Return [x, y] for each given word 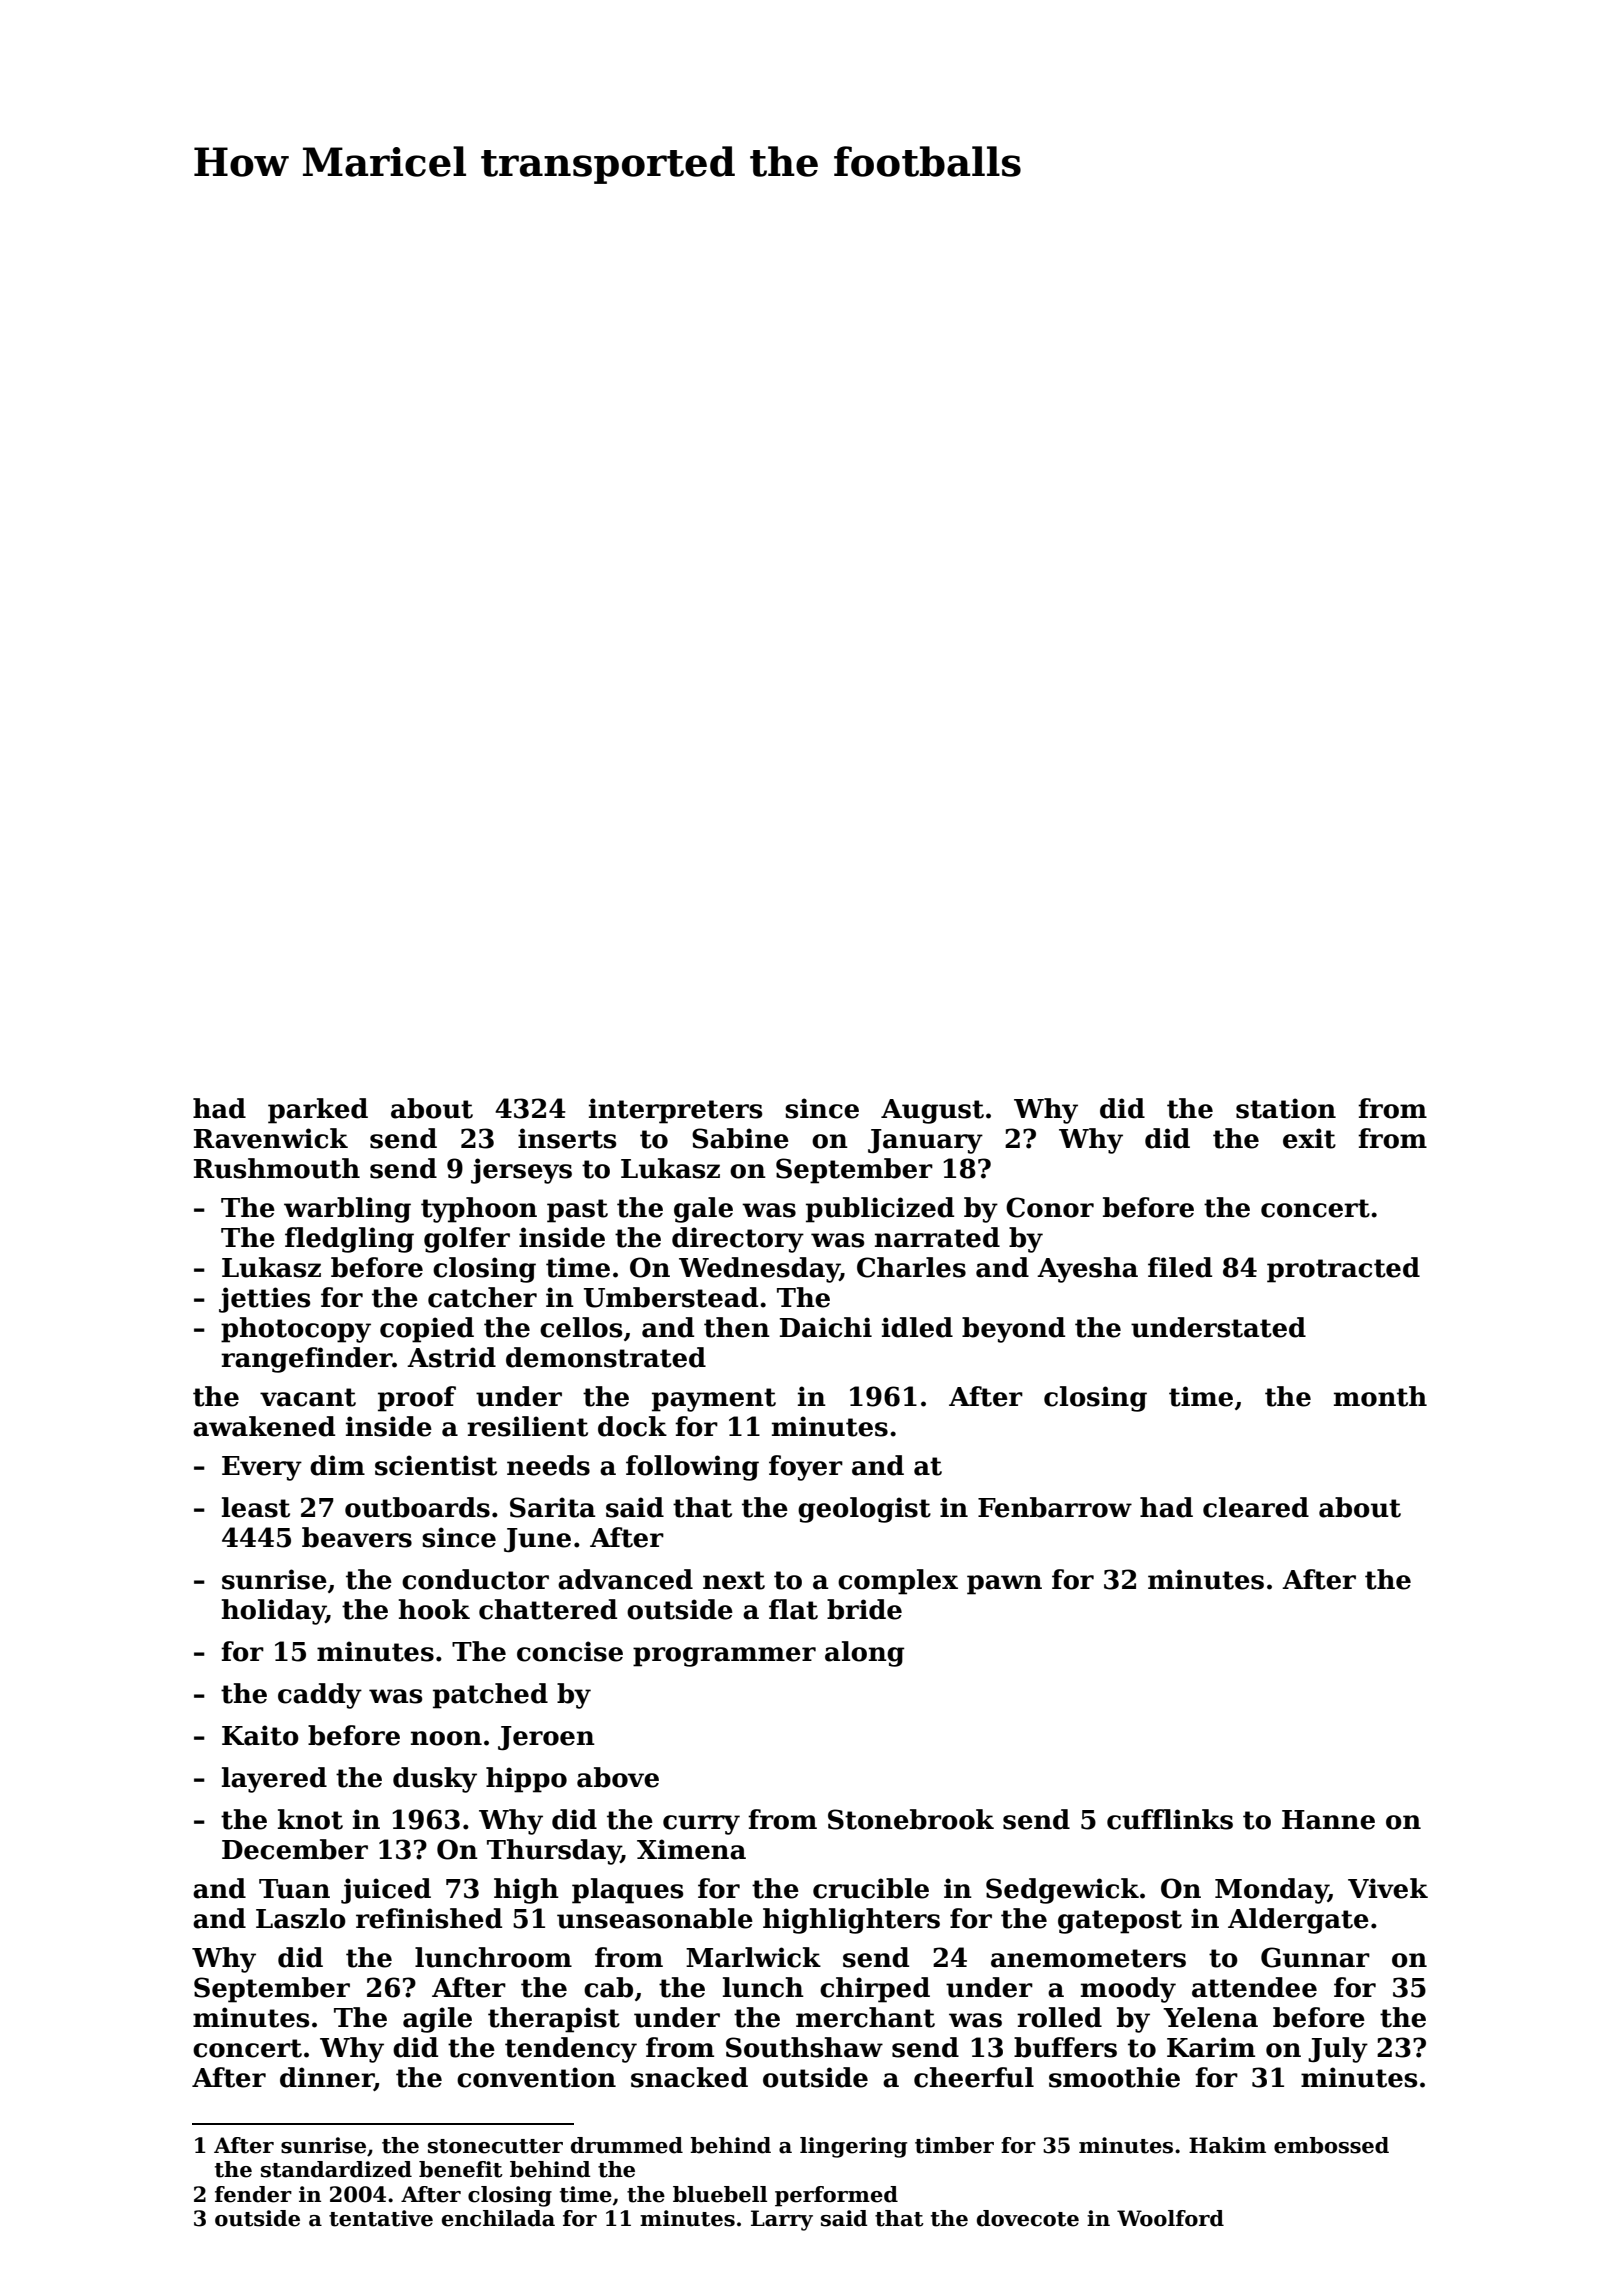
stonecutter [495, 2146]
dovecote [1028, 2218]
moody [1128, 1990]
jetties [264, 1300]
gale [703, 1210]
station [1286, 1108]
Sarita [553, 1507]
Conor [1050, 1207]
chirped [875, 1990]
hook [434, 1609]
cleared [1256, 1507]
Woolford [1170, 2218]
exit [1309, 1138]
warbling [347, 1210]
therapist [554, 2020]
